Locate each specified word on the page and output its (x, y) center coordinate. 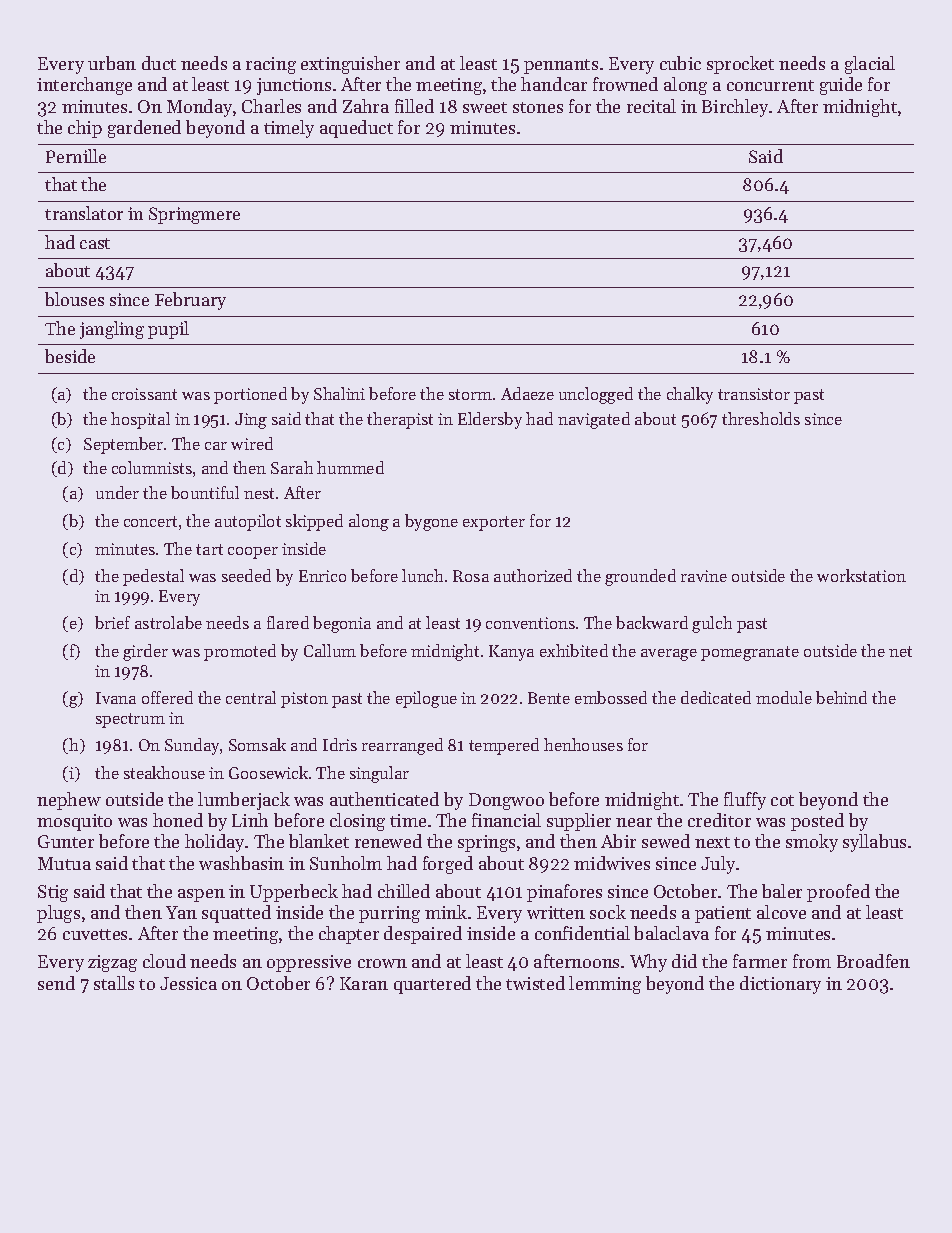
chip (85, 129)
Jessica (188, 983)
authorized (533, 575)
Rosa (471, 576)
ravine (704, 576)
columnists (152, 467)
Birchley (735, 108)
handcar (554, 84)
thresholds (761, 418)
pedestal (153, 577)
